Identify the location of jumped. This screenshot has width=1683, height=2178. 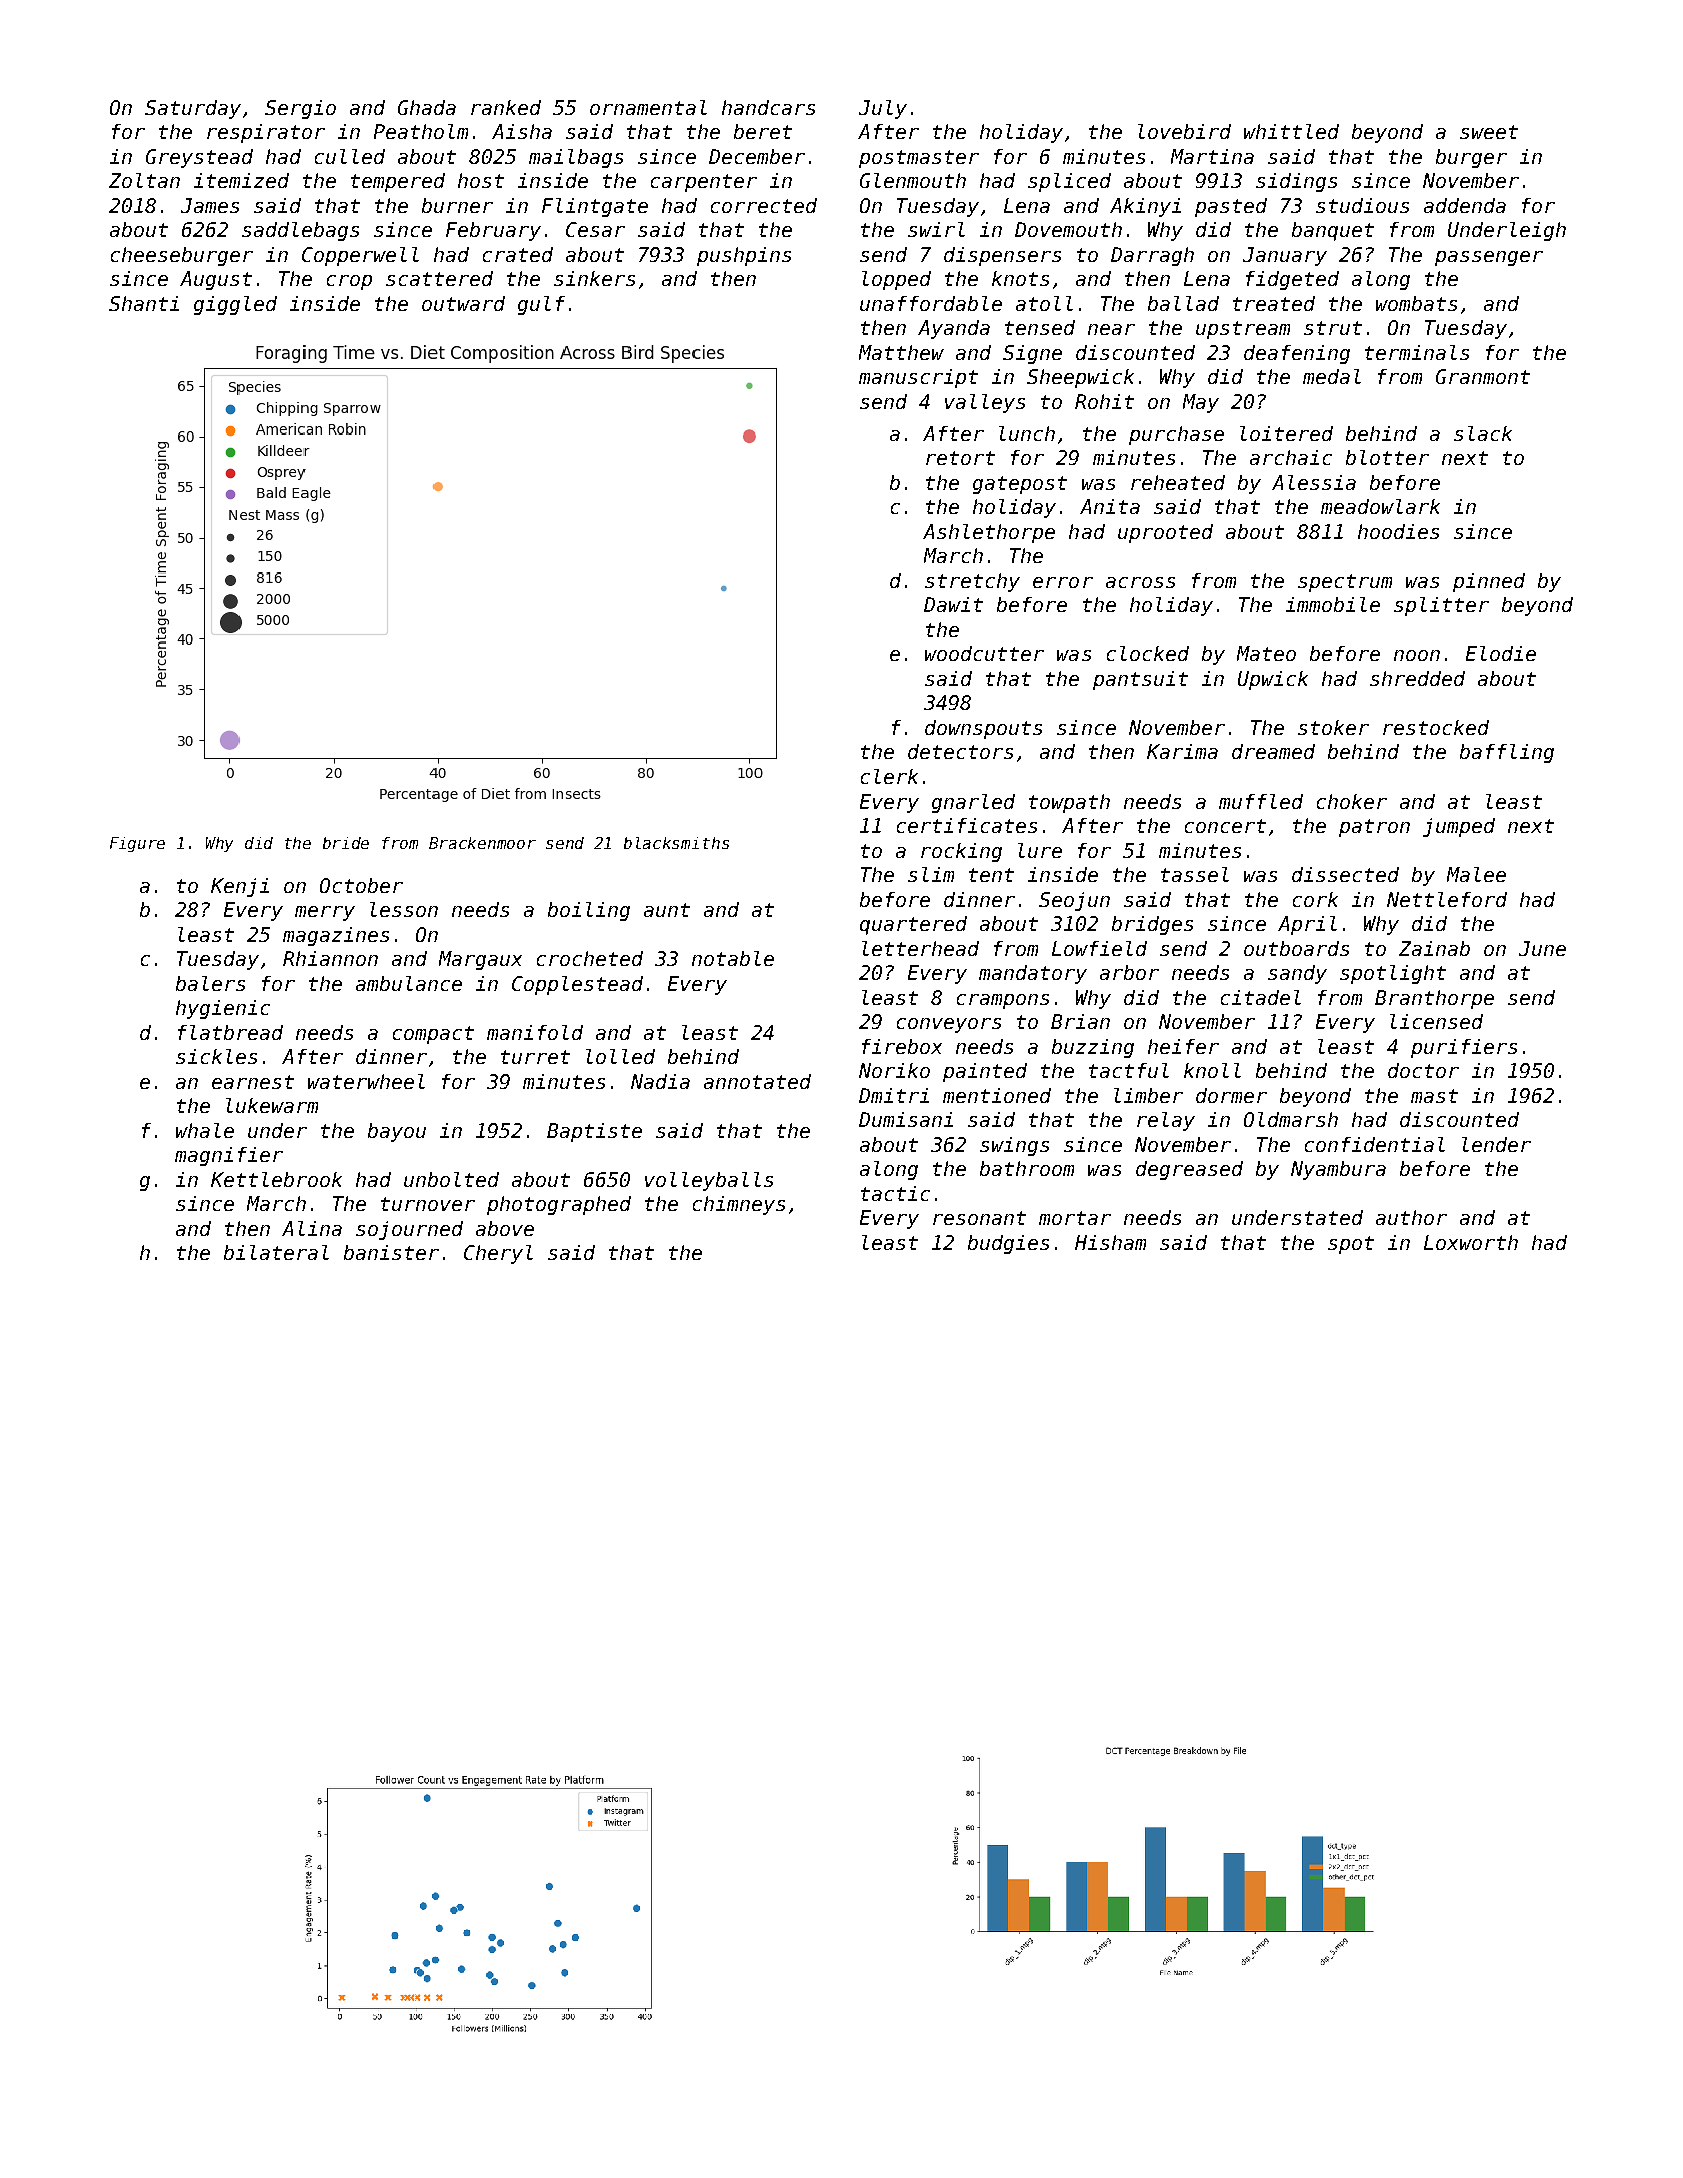
(1459, 827).
